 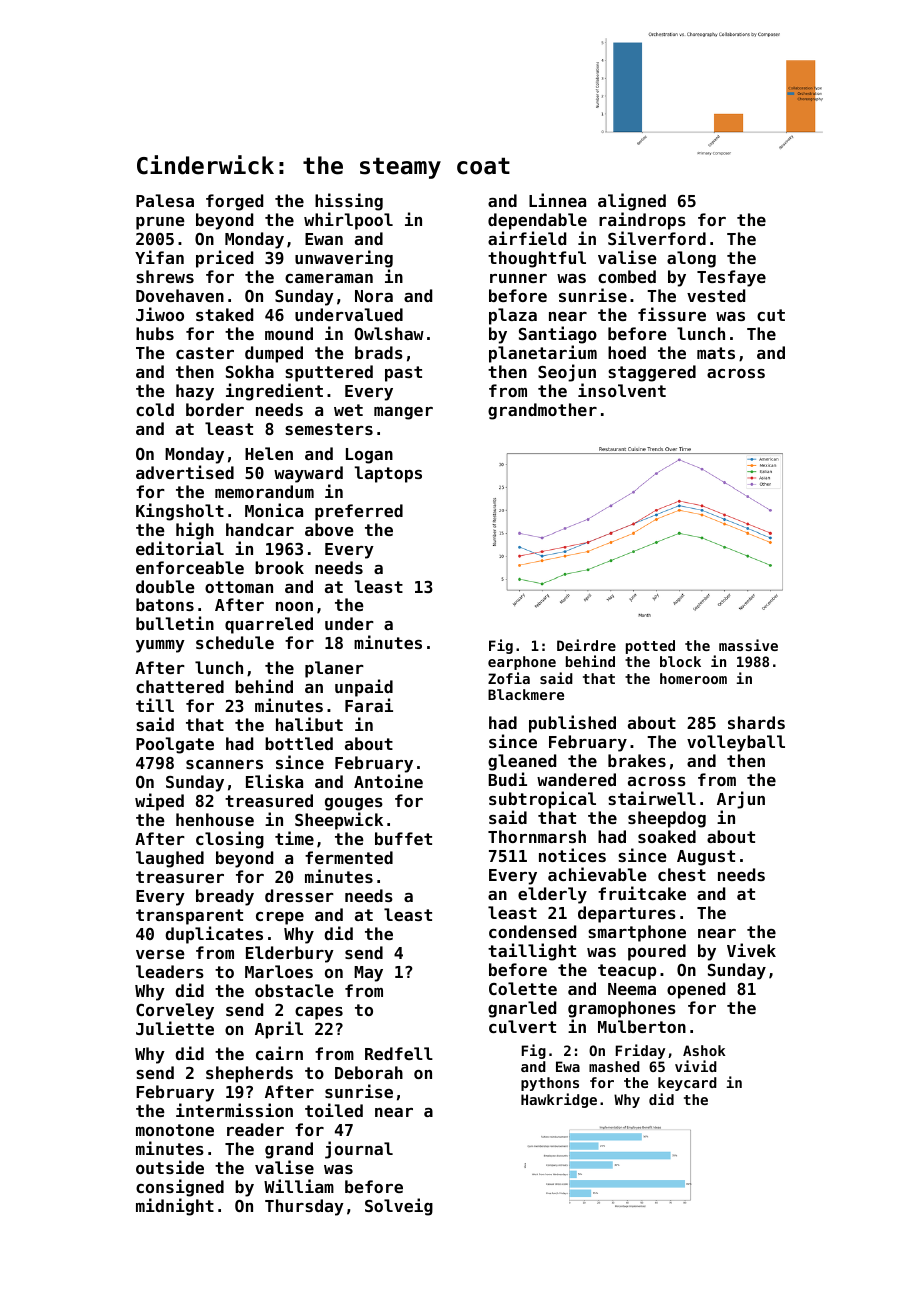 I want to click on Silverford, so click(x=657, y=238).
